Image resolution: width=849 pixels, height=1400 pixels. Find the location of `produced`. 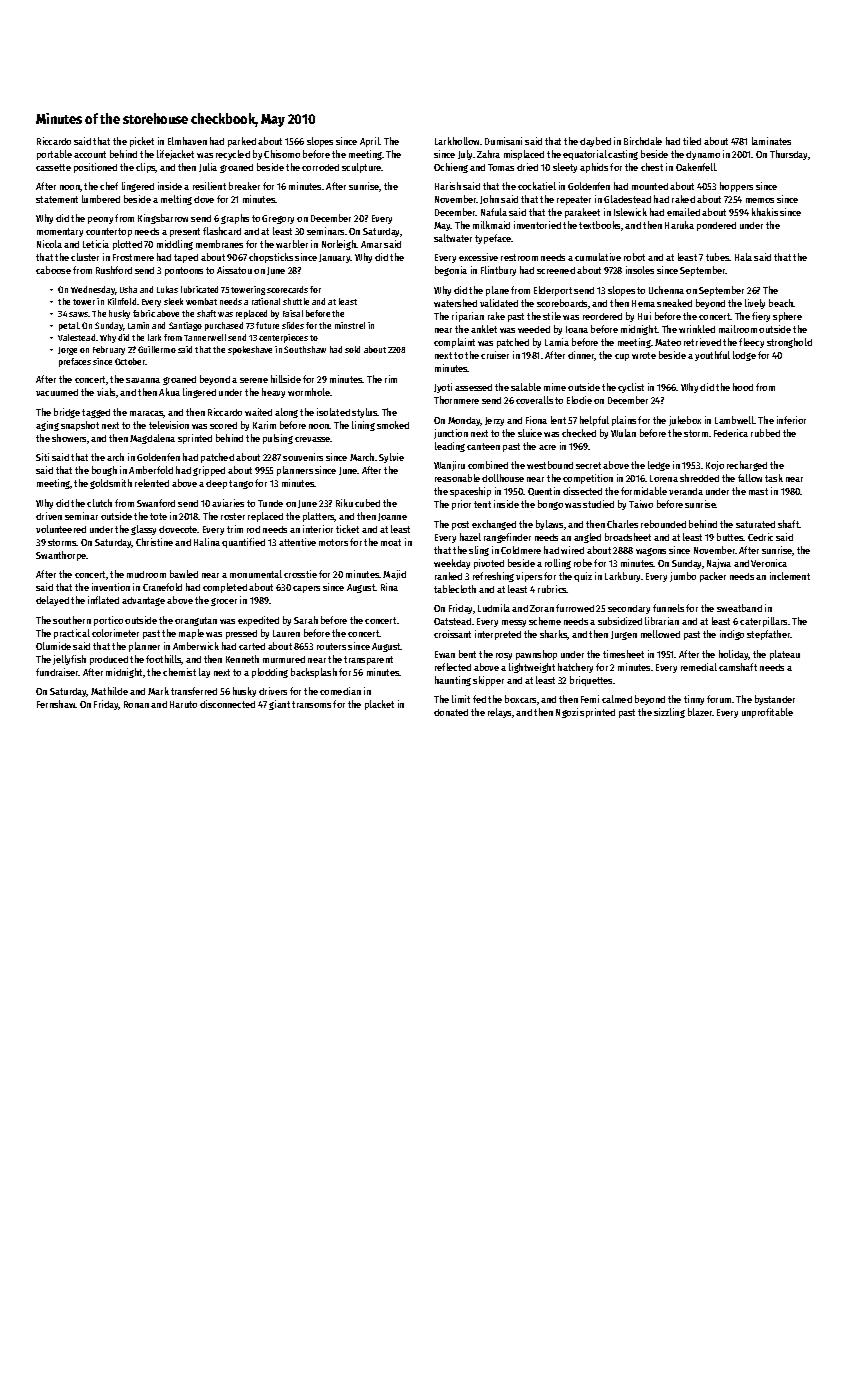

produced is located at coordinates (109, 660).
